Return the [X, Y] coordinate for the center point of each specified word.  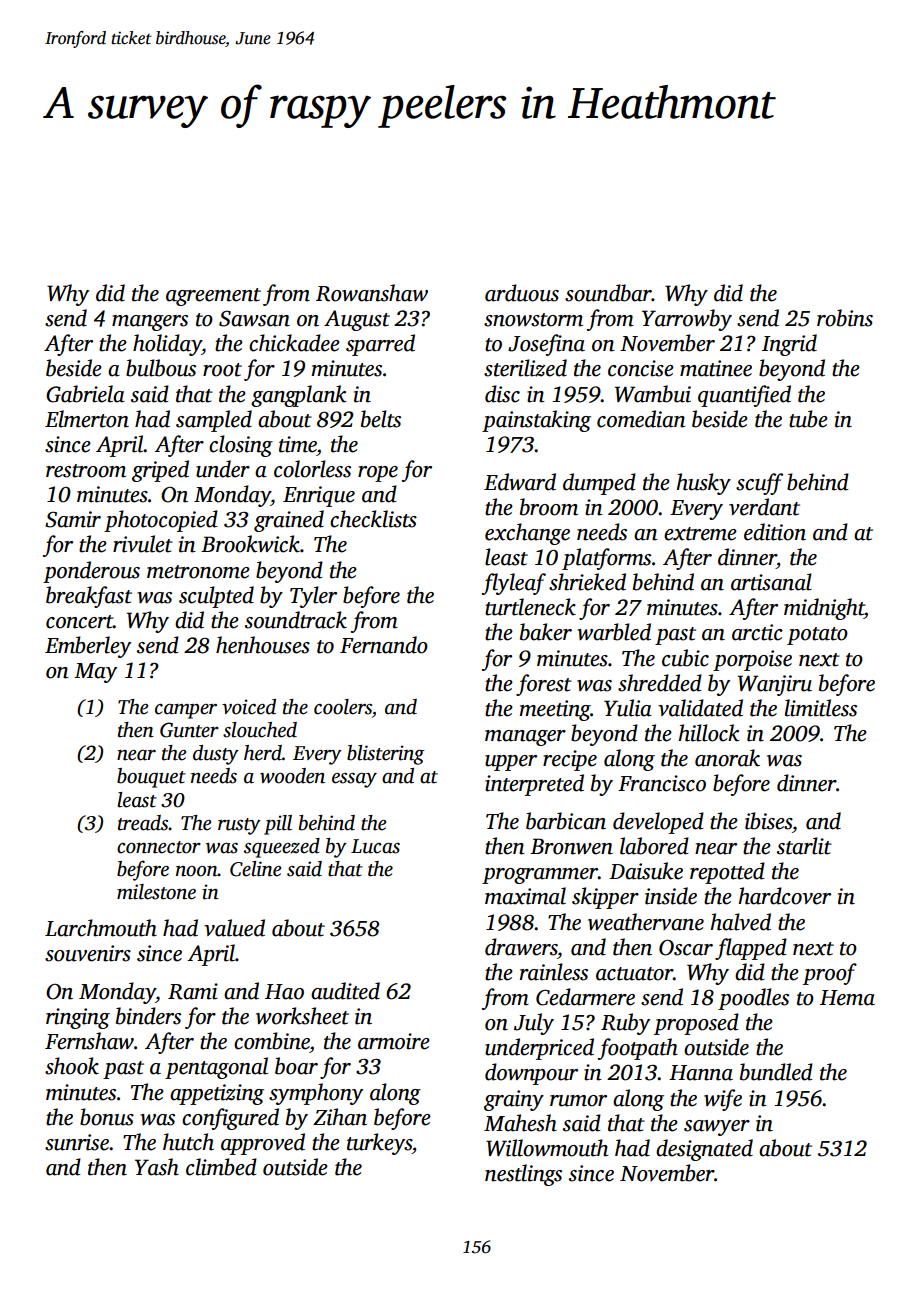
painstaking [536, 421]
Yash [157, 1167]
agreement [213, 297]
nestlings [523, 1175]
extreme [700, 534]
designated [704, 1150]
